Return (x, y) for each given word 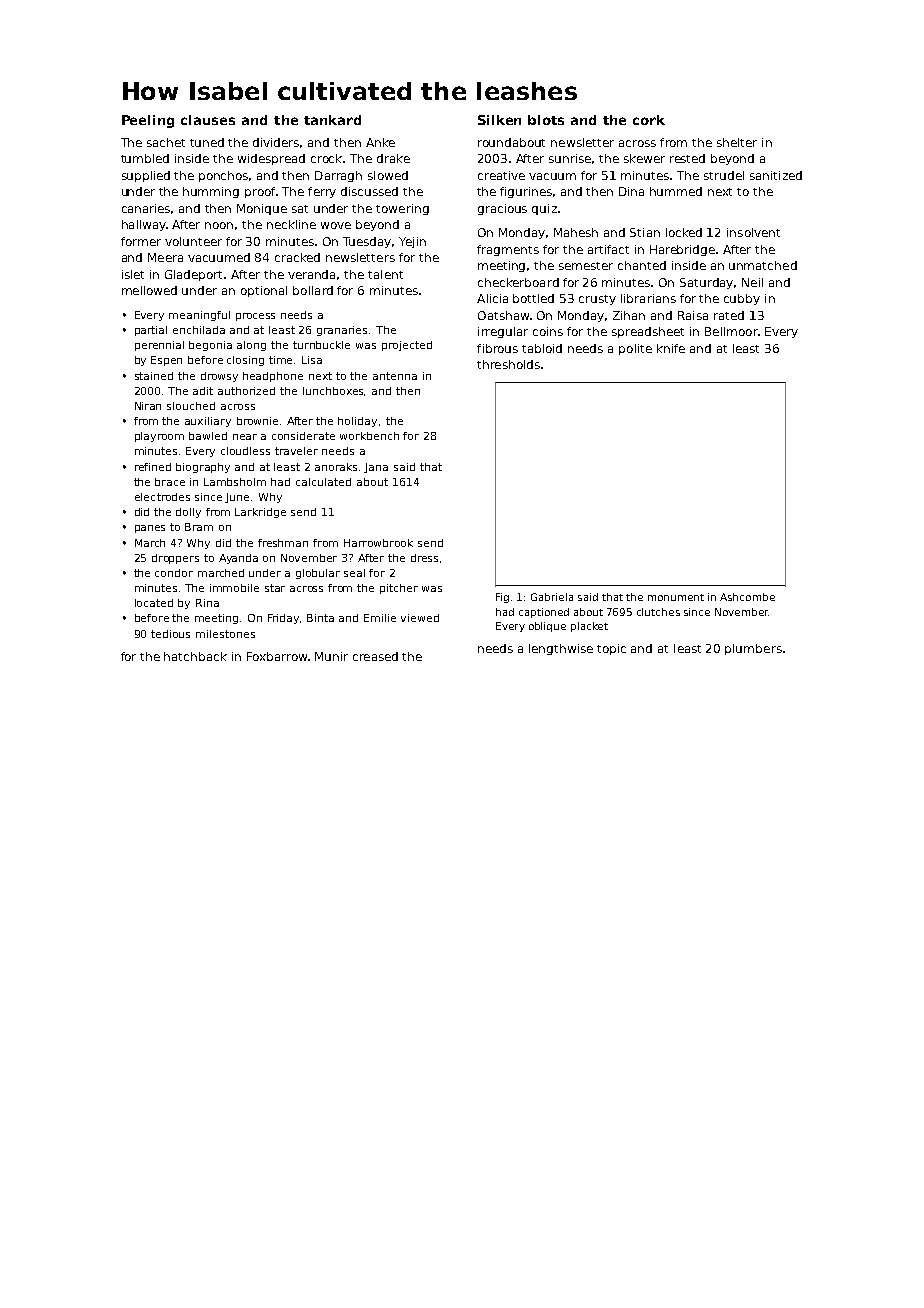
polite (635, 349)
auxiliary (208, 422)
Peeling (148, 121)
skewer (644, 158)
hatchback (195, 656)
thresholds (508, 364)
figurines (526, 192)
